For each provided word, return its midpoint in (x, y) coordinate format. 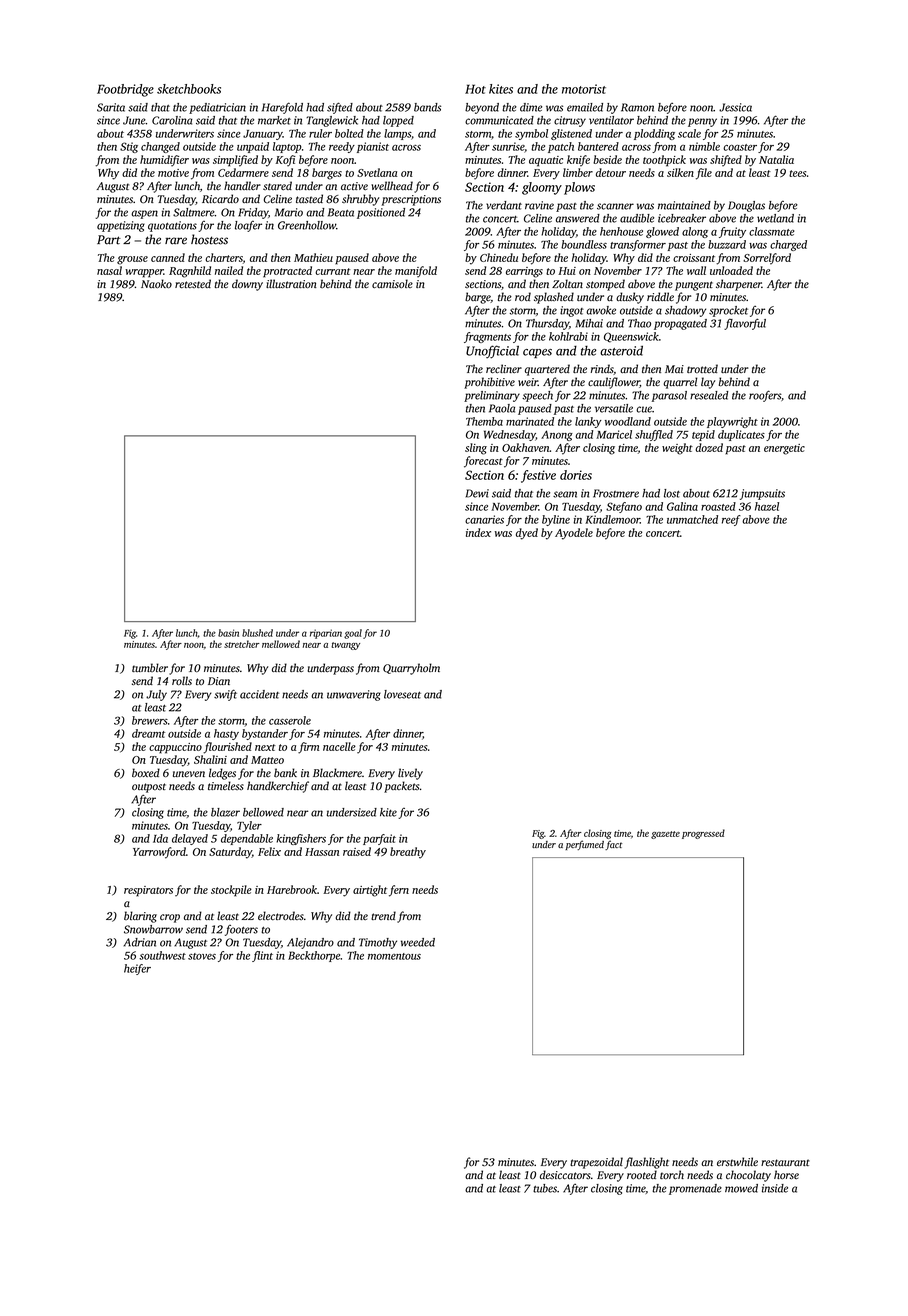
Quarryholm (411, 669)
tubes (545, 1188)
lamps (397, 134)
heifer (137, 969)
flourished (227, 748)
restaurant (785, 1162)
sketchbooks (189, 89)
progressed (703, 834)
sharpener (739, 285)
